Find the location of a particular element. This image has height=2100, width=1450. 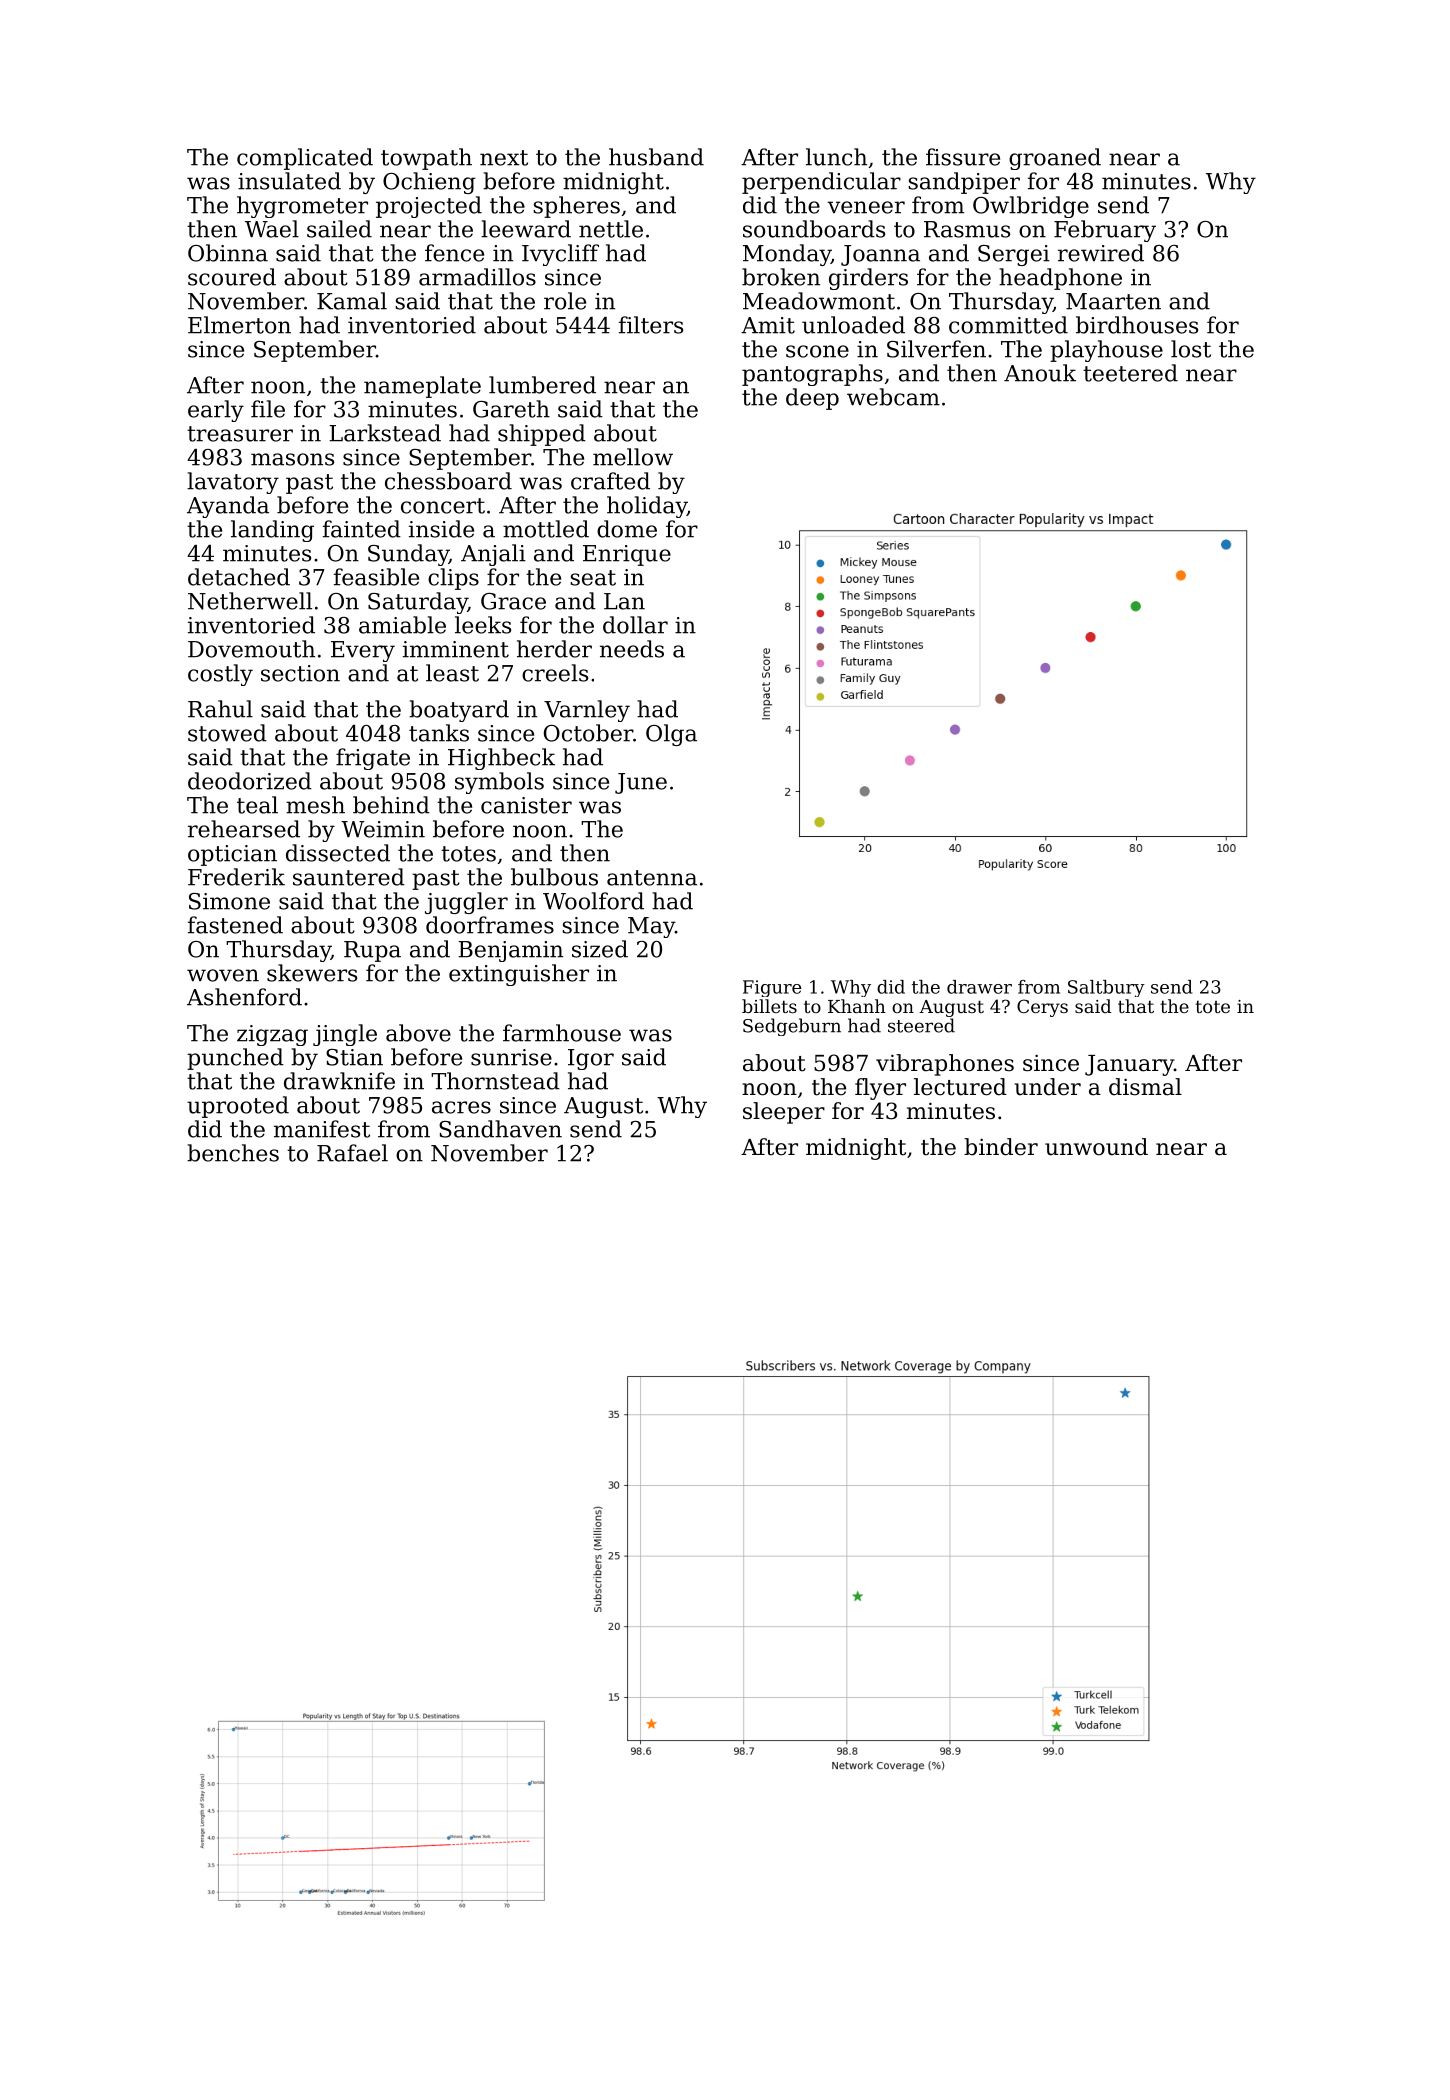

Rafael is located at coordinates (352, 1153).
